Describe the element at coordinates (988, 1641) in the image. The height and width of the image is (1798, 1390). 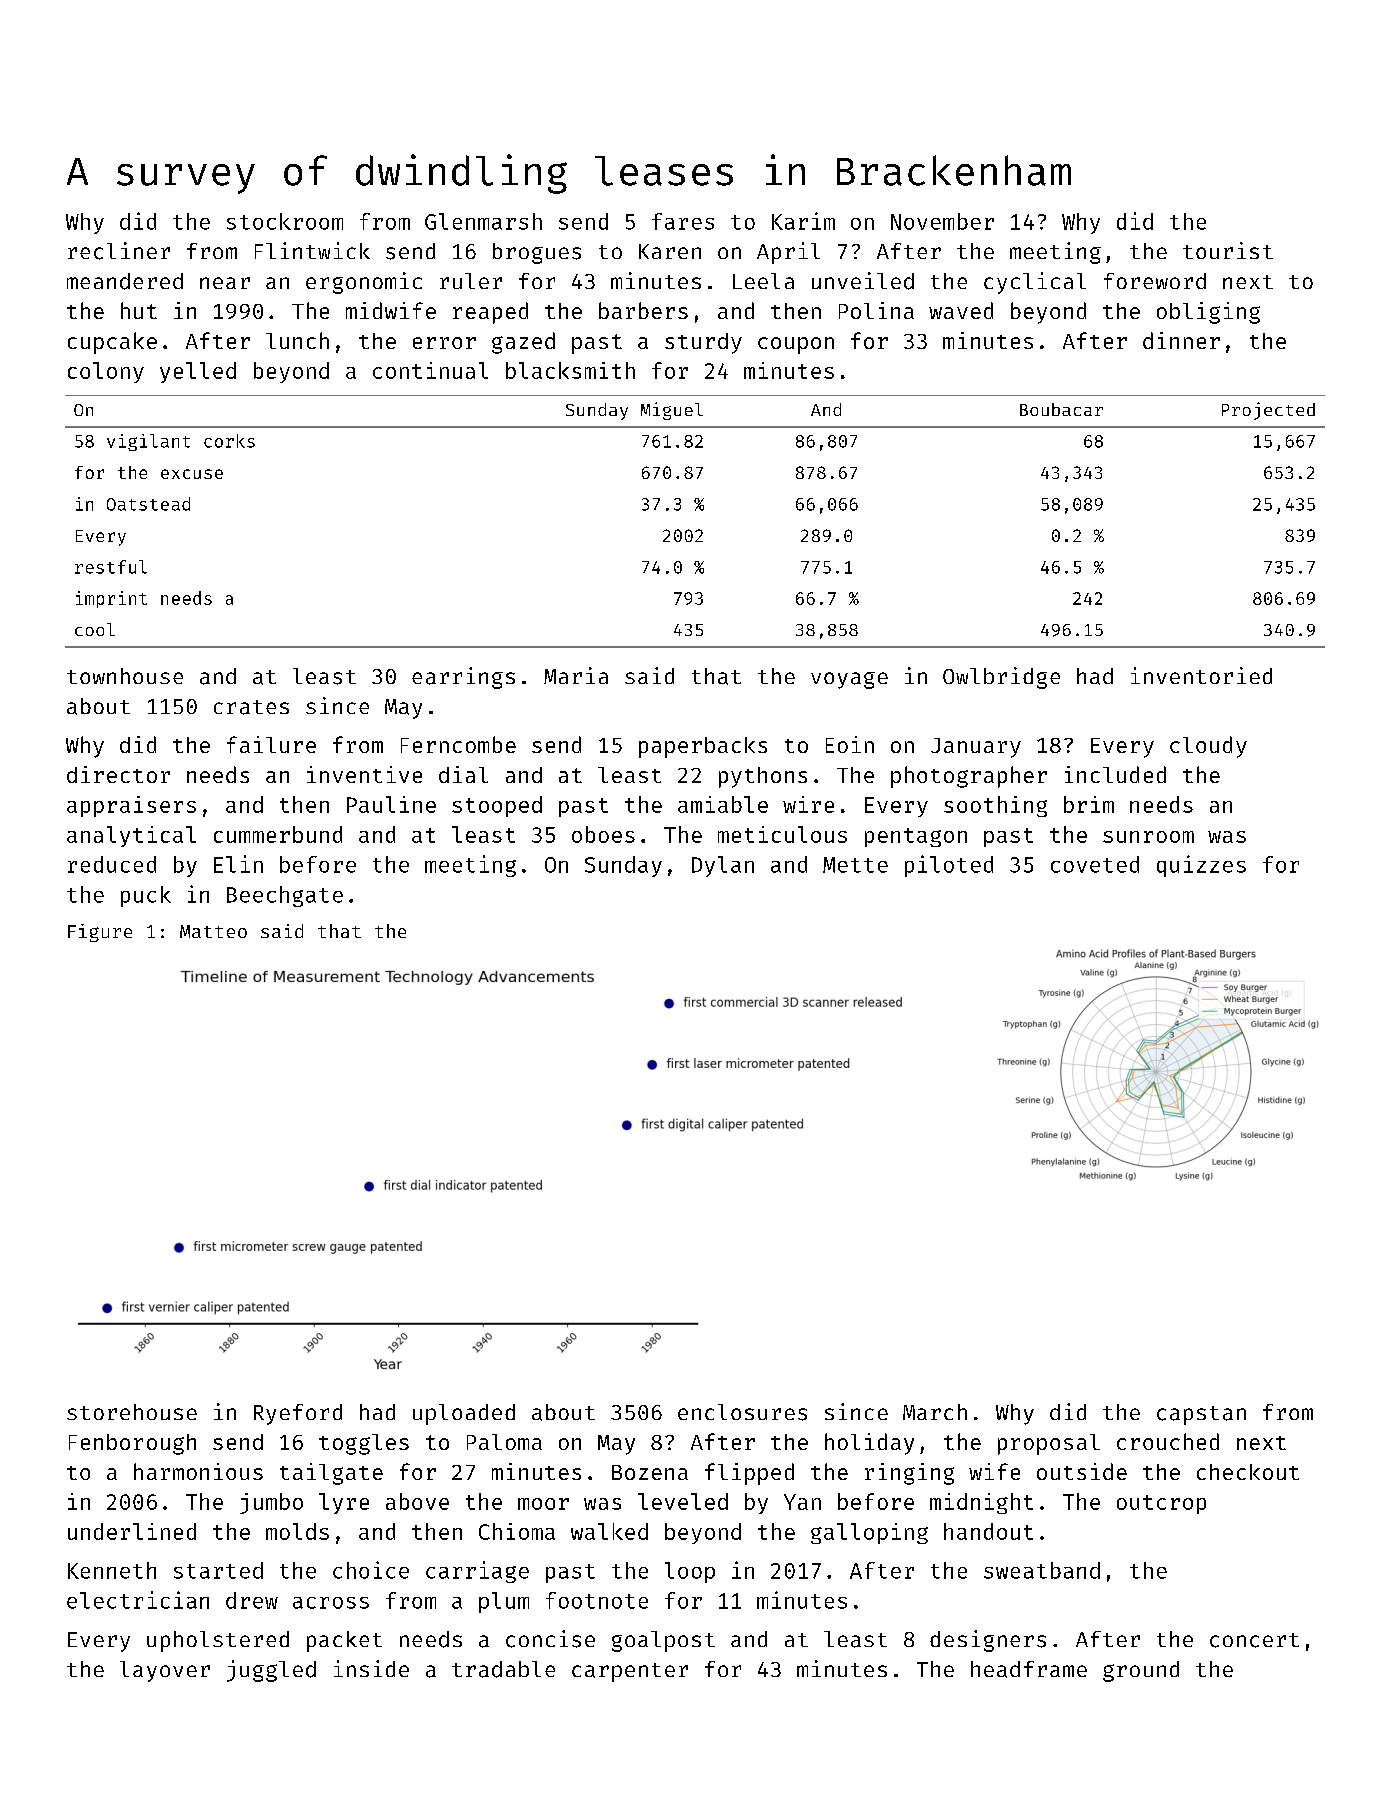
I see `designers` at that location.
